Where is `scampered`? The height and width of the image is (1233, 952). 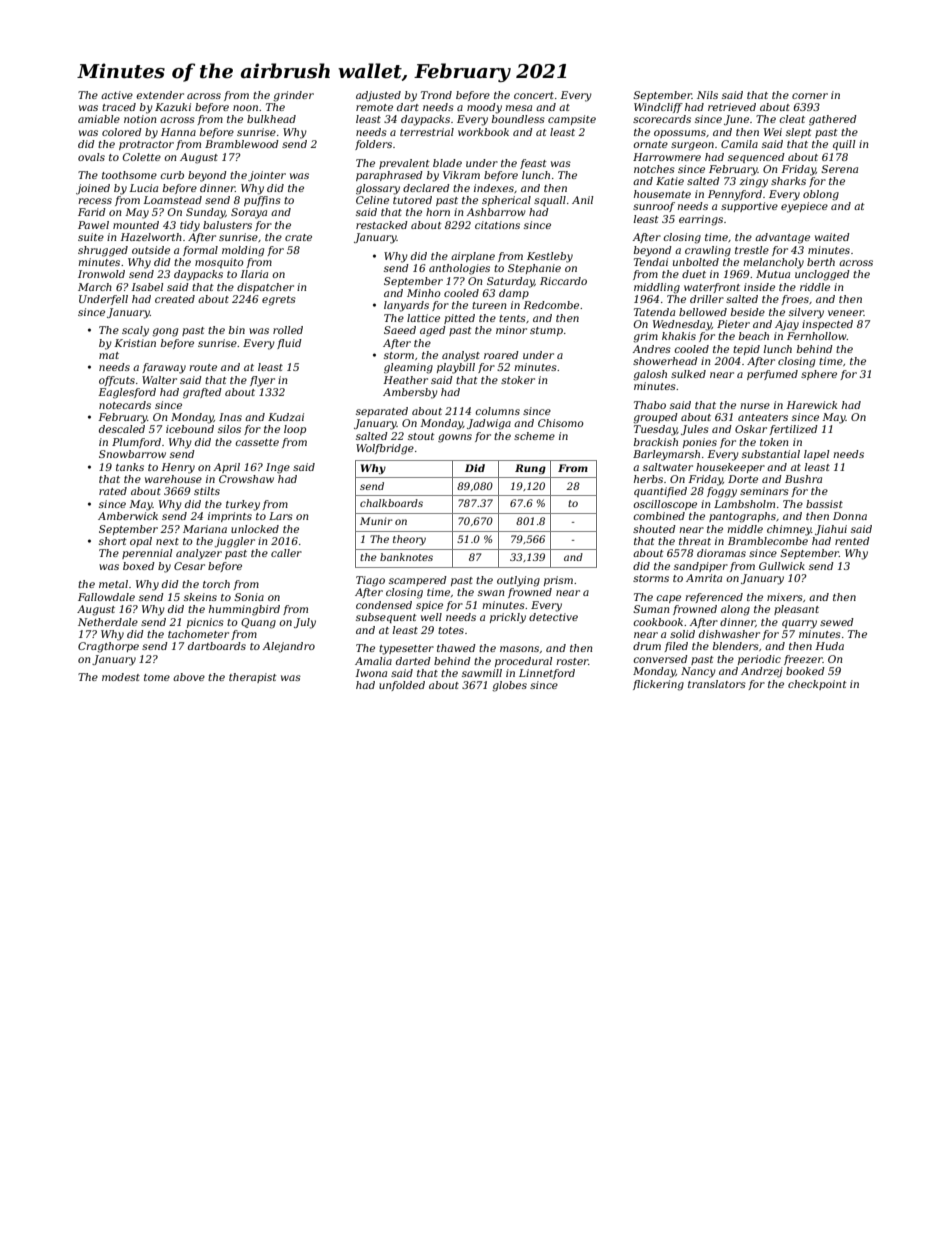 scampered is located at coordinates (418, 581).
